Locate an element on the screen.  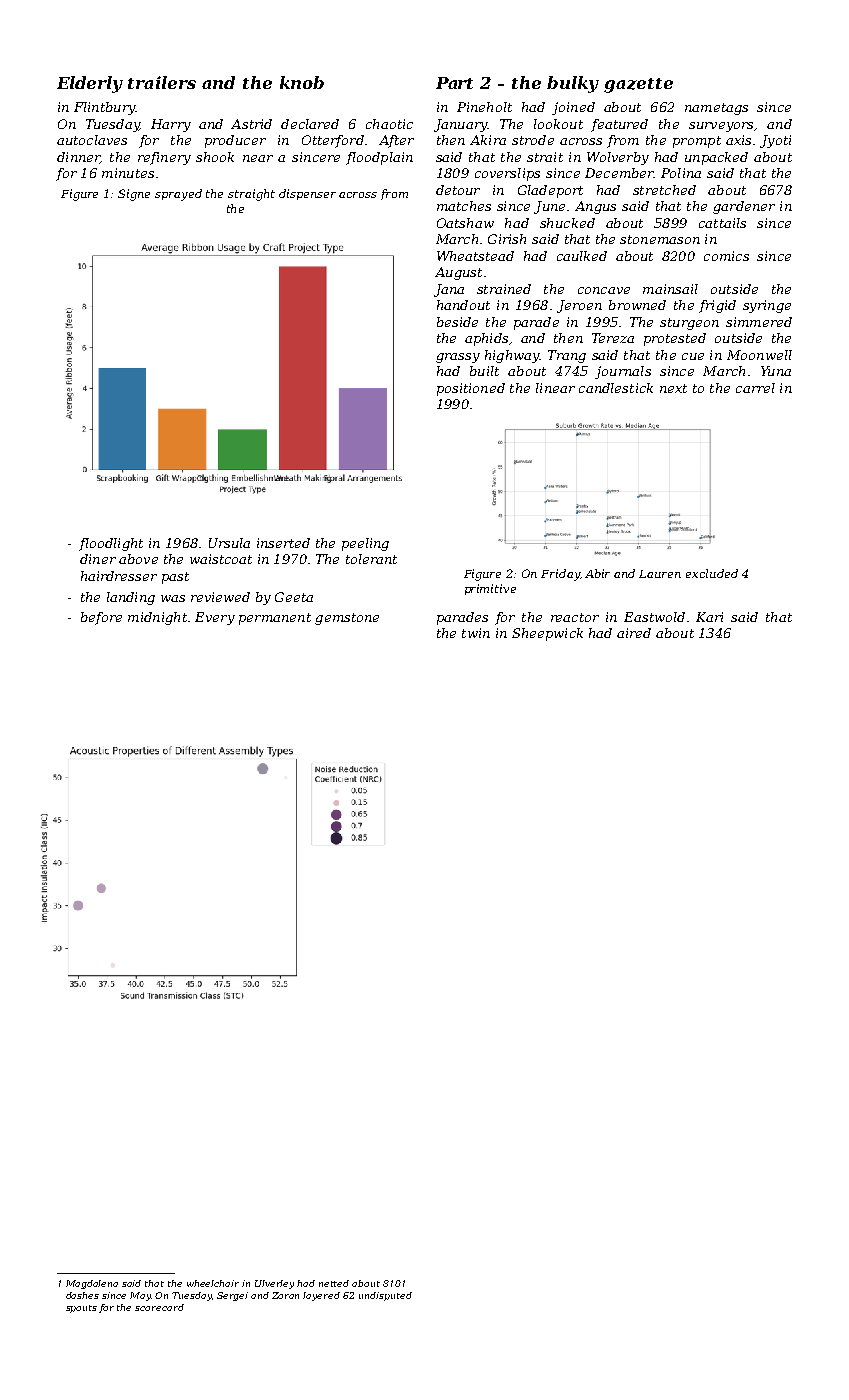
Magdalena is located at coordinates (92, 1284).
